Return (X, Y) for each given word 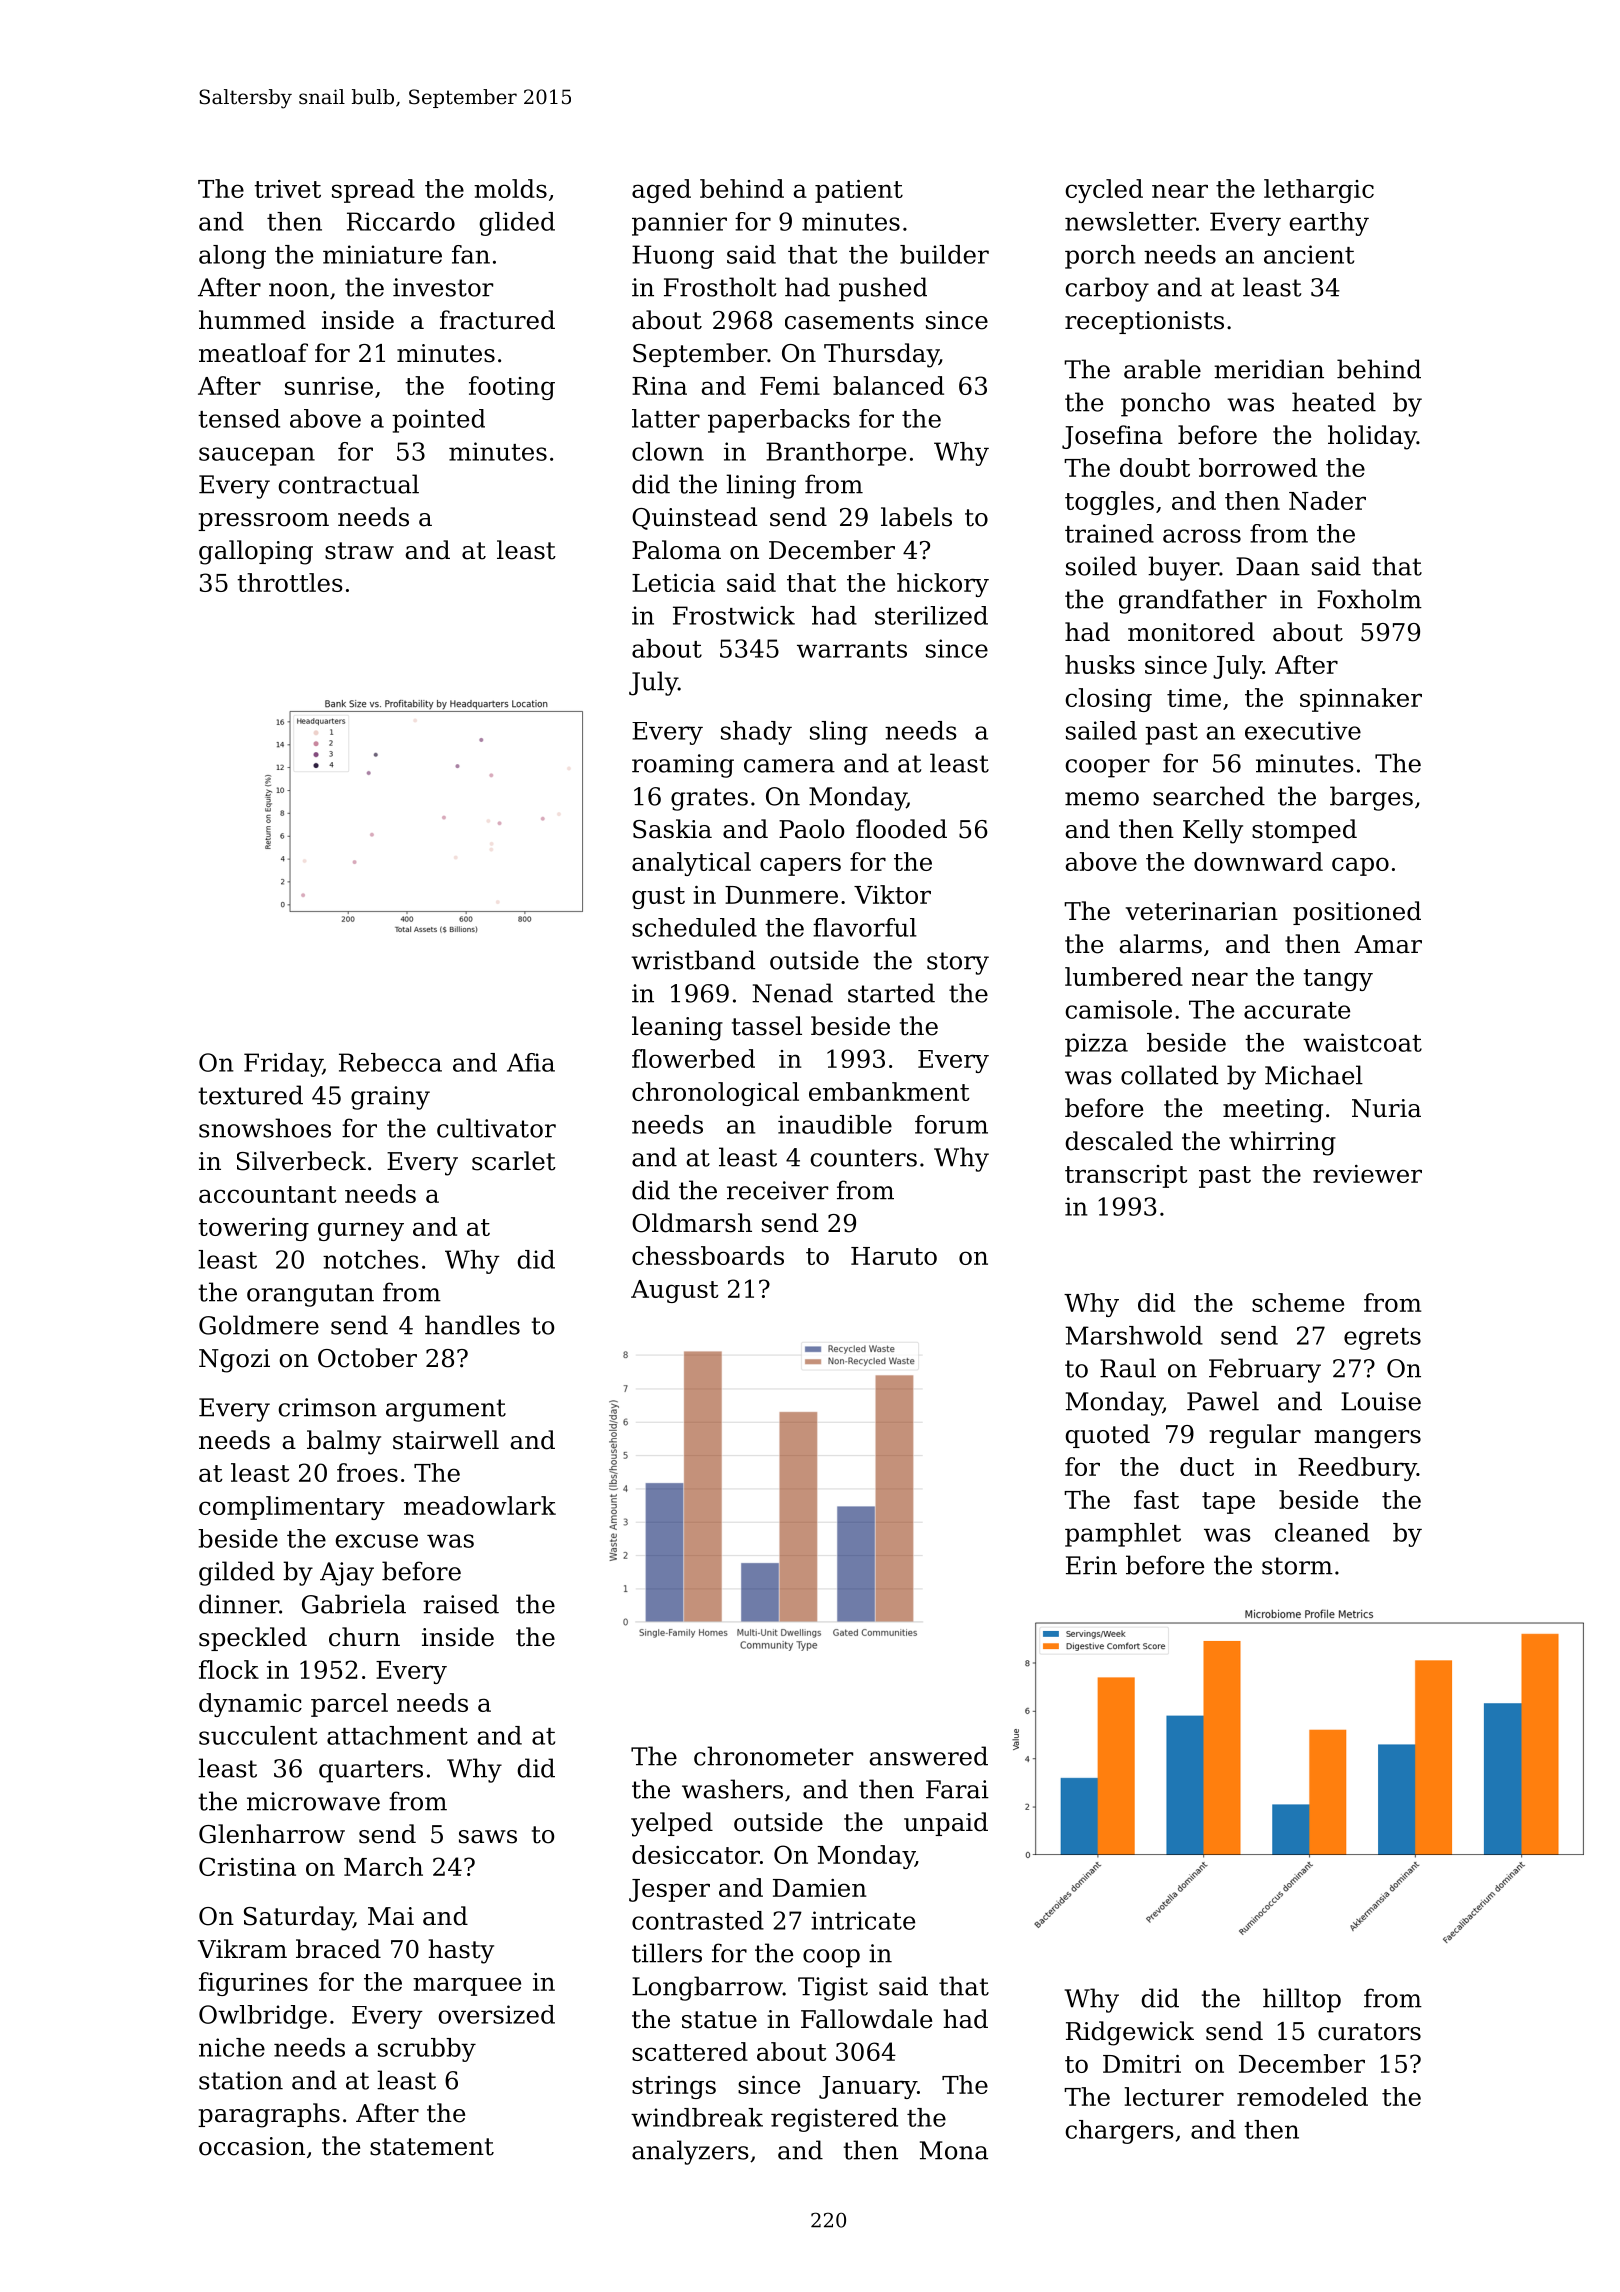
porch (1100, 257)
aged (661, 191)
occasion (252, 2146)
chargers (1119, 2132)
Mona (954, 2150)
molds (510, 188)
